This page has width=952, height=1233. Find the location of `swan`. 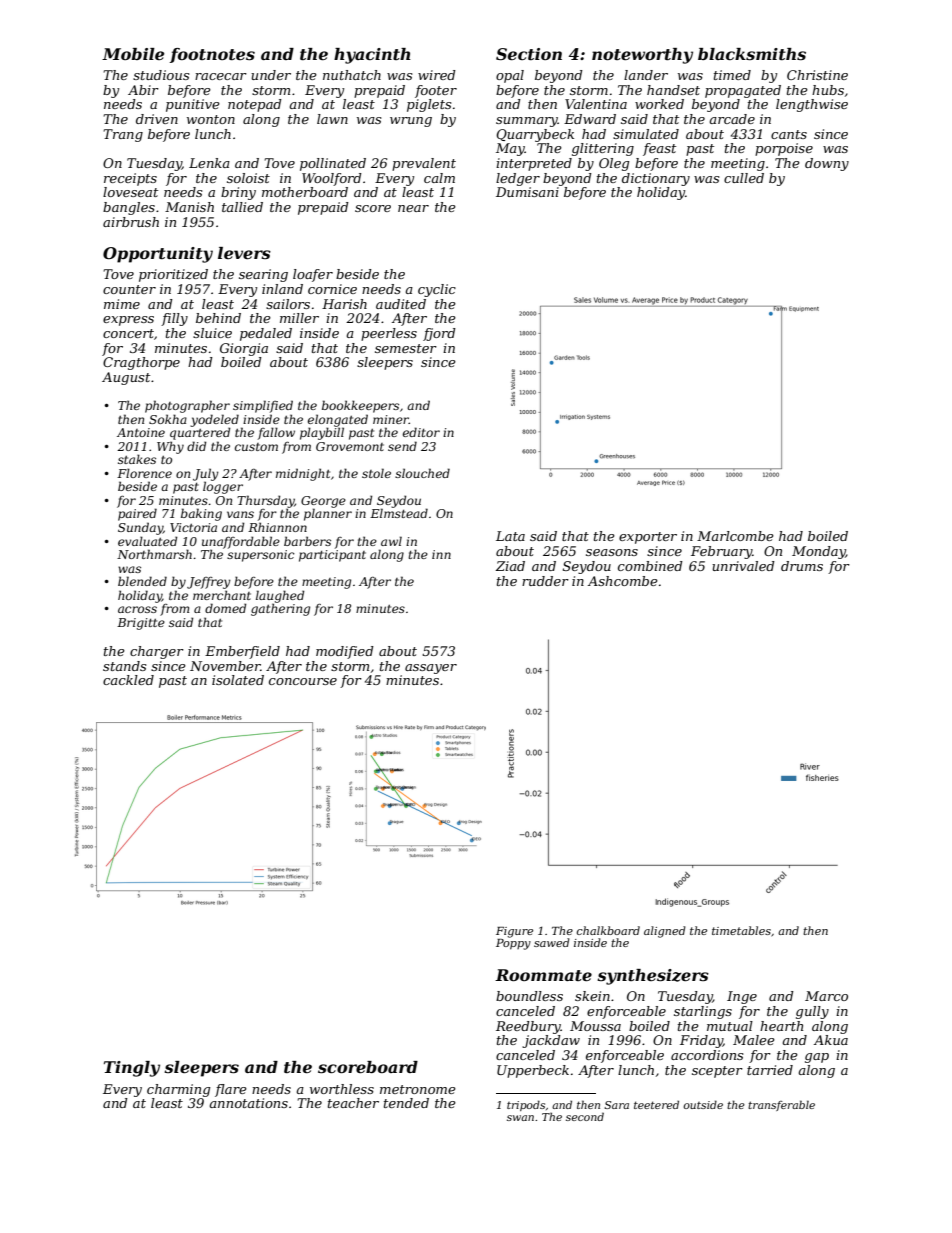

swan is located at coordinates (520, 1118).
